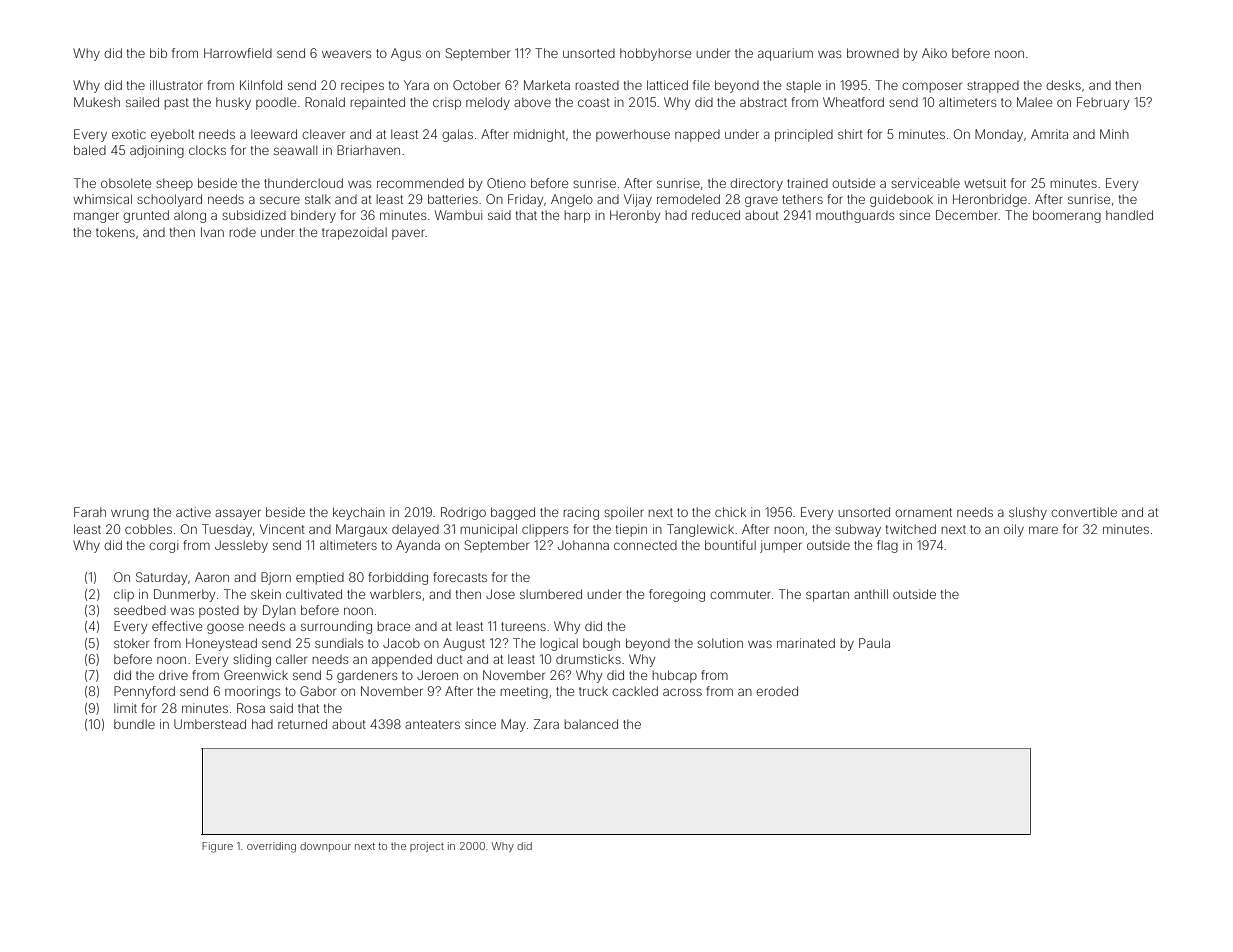  Describe the element at coordinates (874, 643) in the page. I see `Paula` at that location.
